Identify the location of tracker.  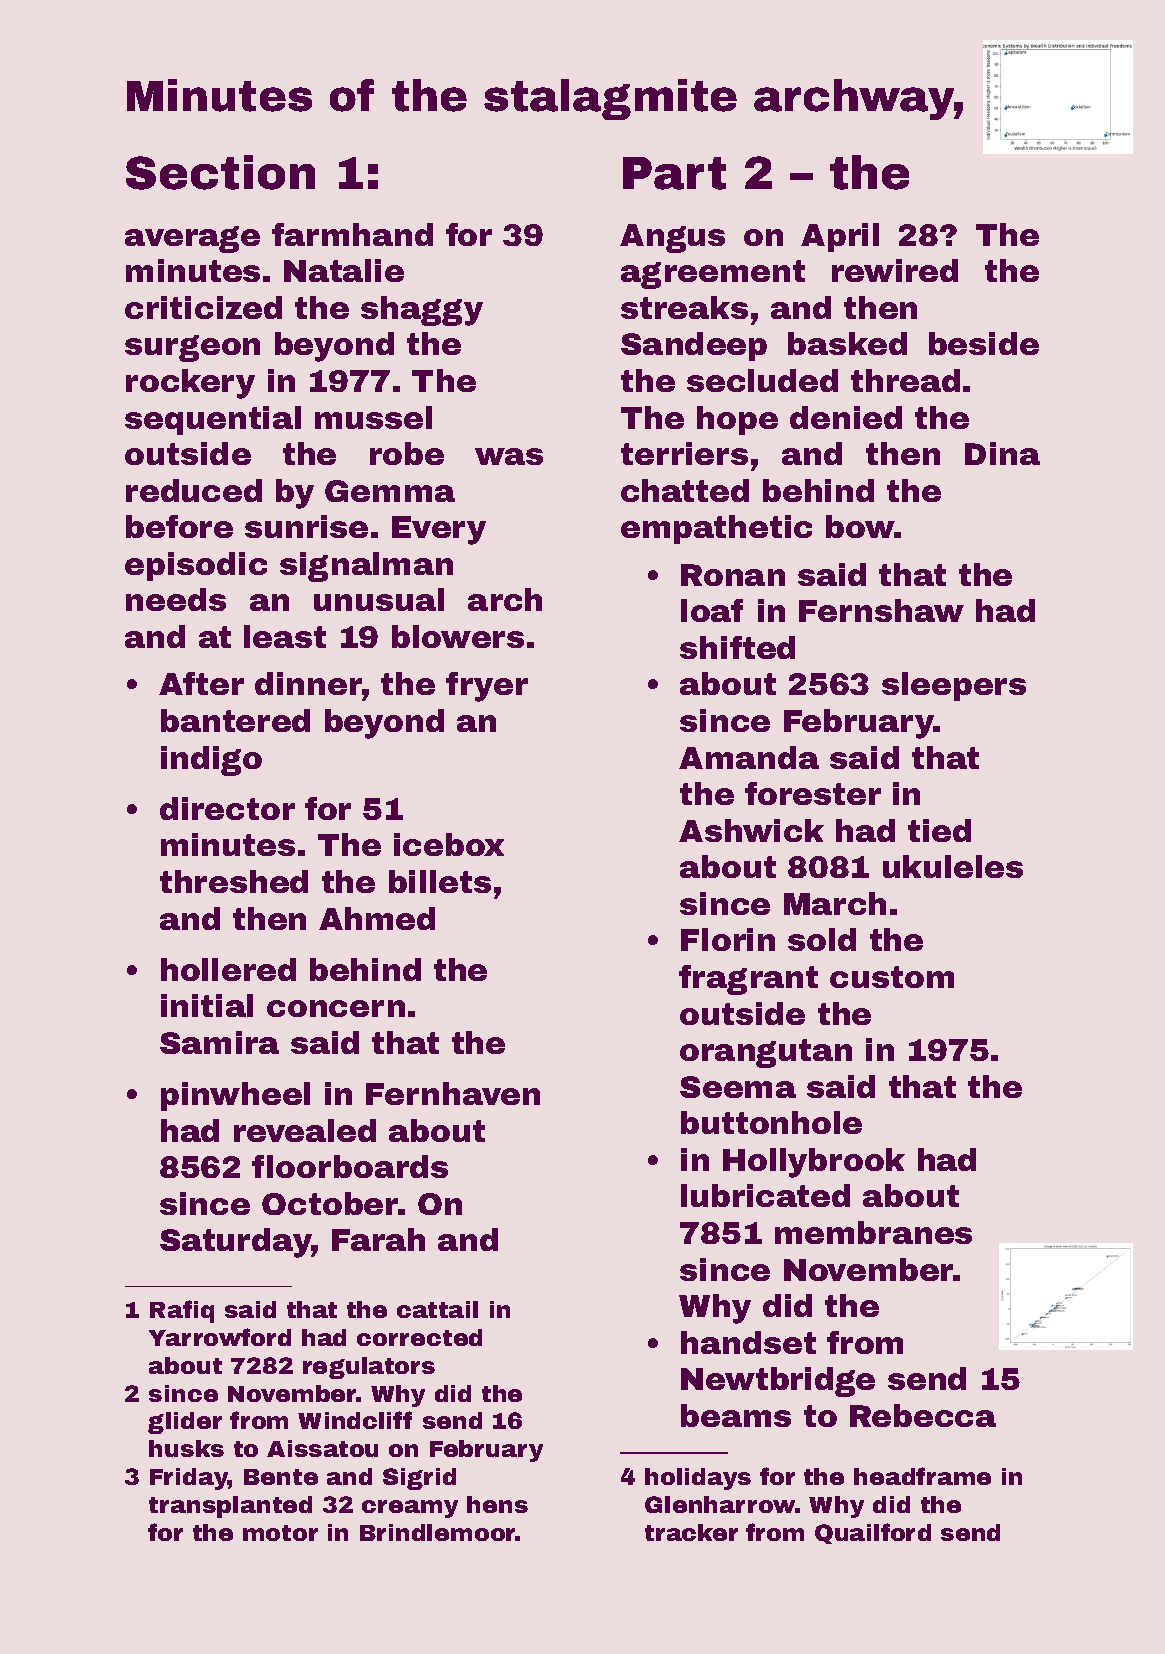
(691, 1532).
